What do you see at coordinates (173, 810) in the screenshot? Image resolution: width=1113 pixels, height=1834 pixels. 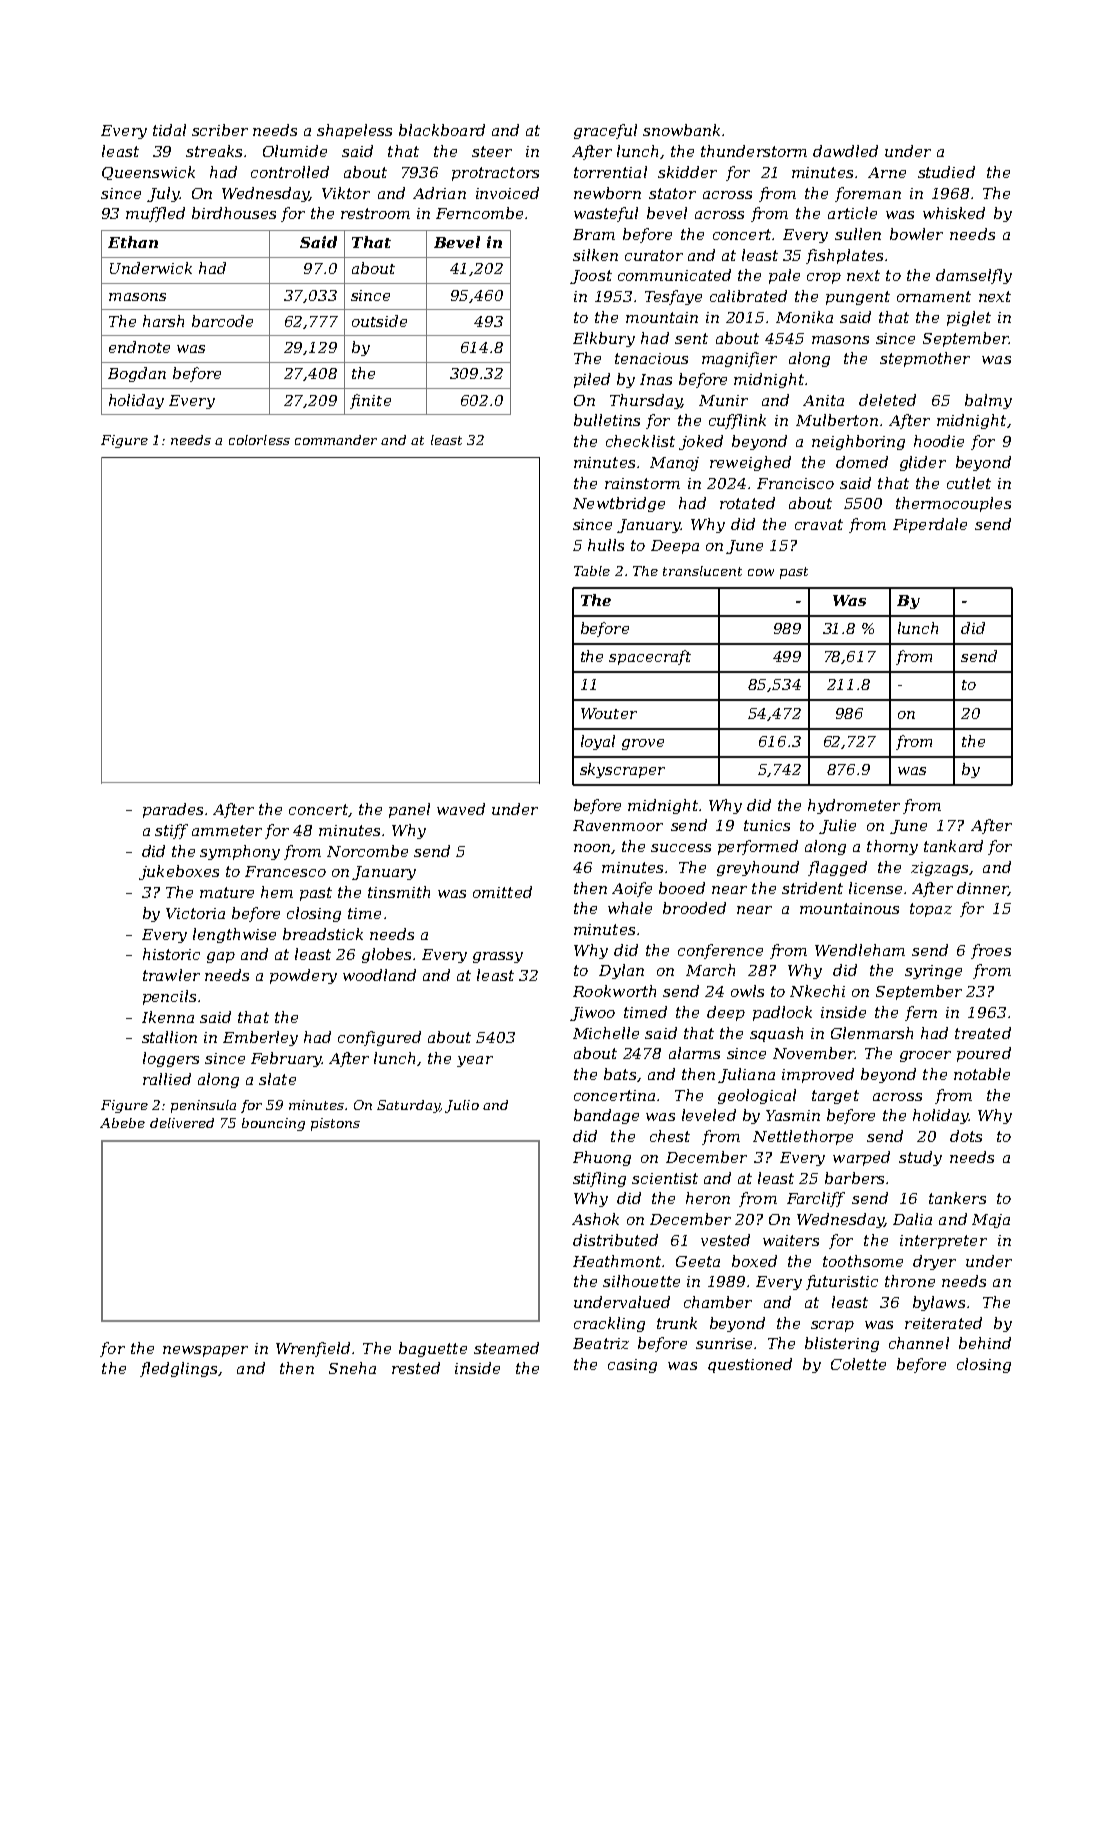 I see `parades` at bounding box center [173, 810].
